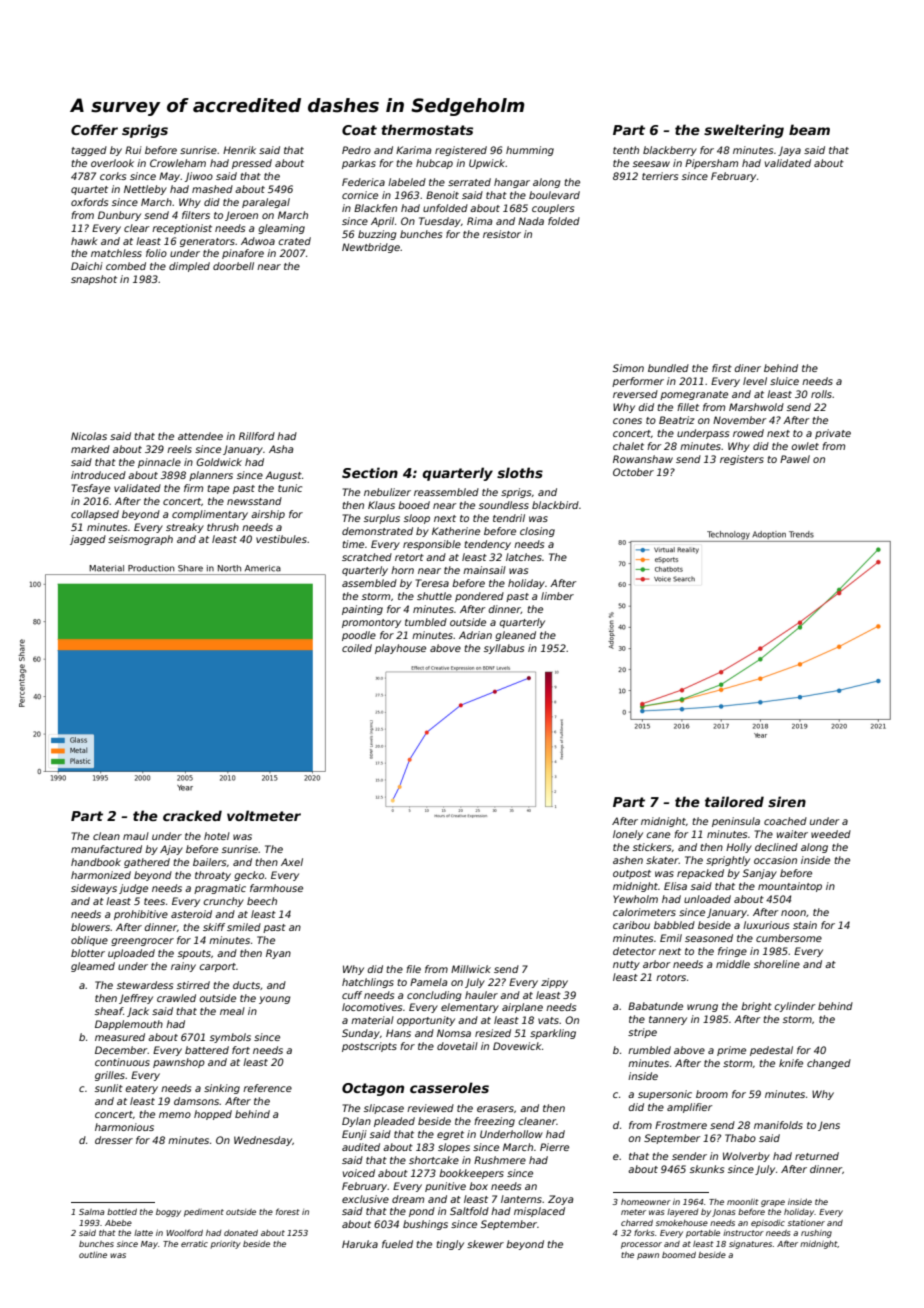 The image size is (924, 1308). Describe the element at coordinates (712, 1094) in the screenshot. I see `broom` at that location.
